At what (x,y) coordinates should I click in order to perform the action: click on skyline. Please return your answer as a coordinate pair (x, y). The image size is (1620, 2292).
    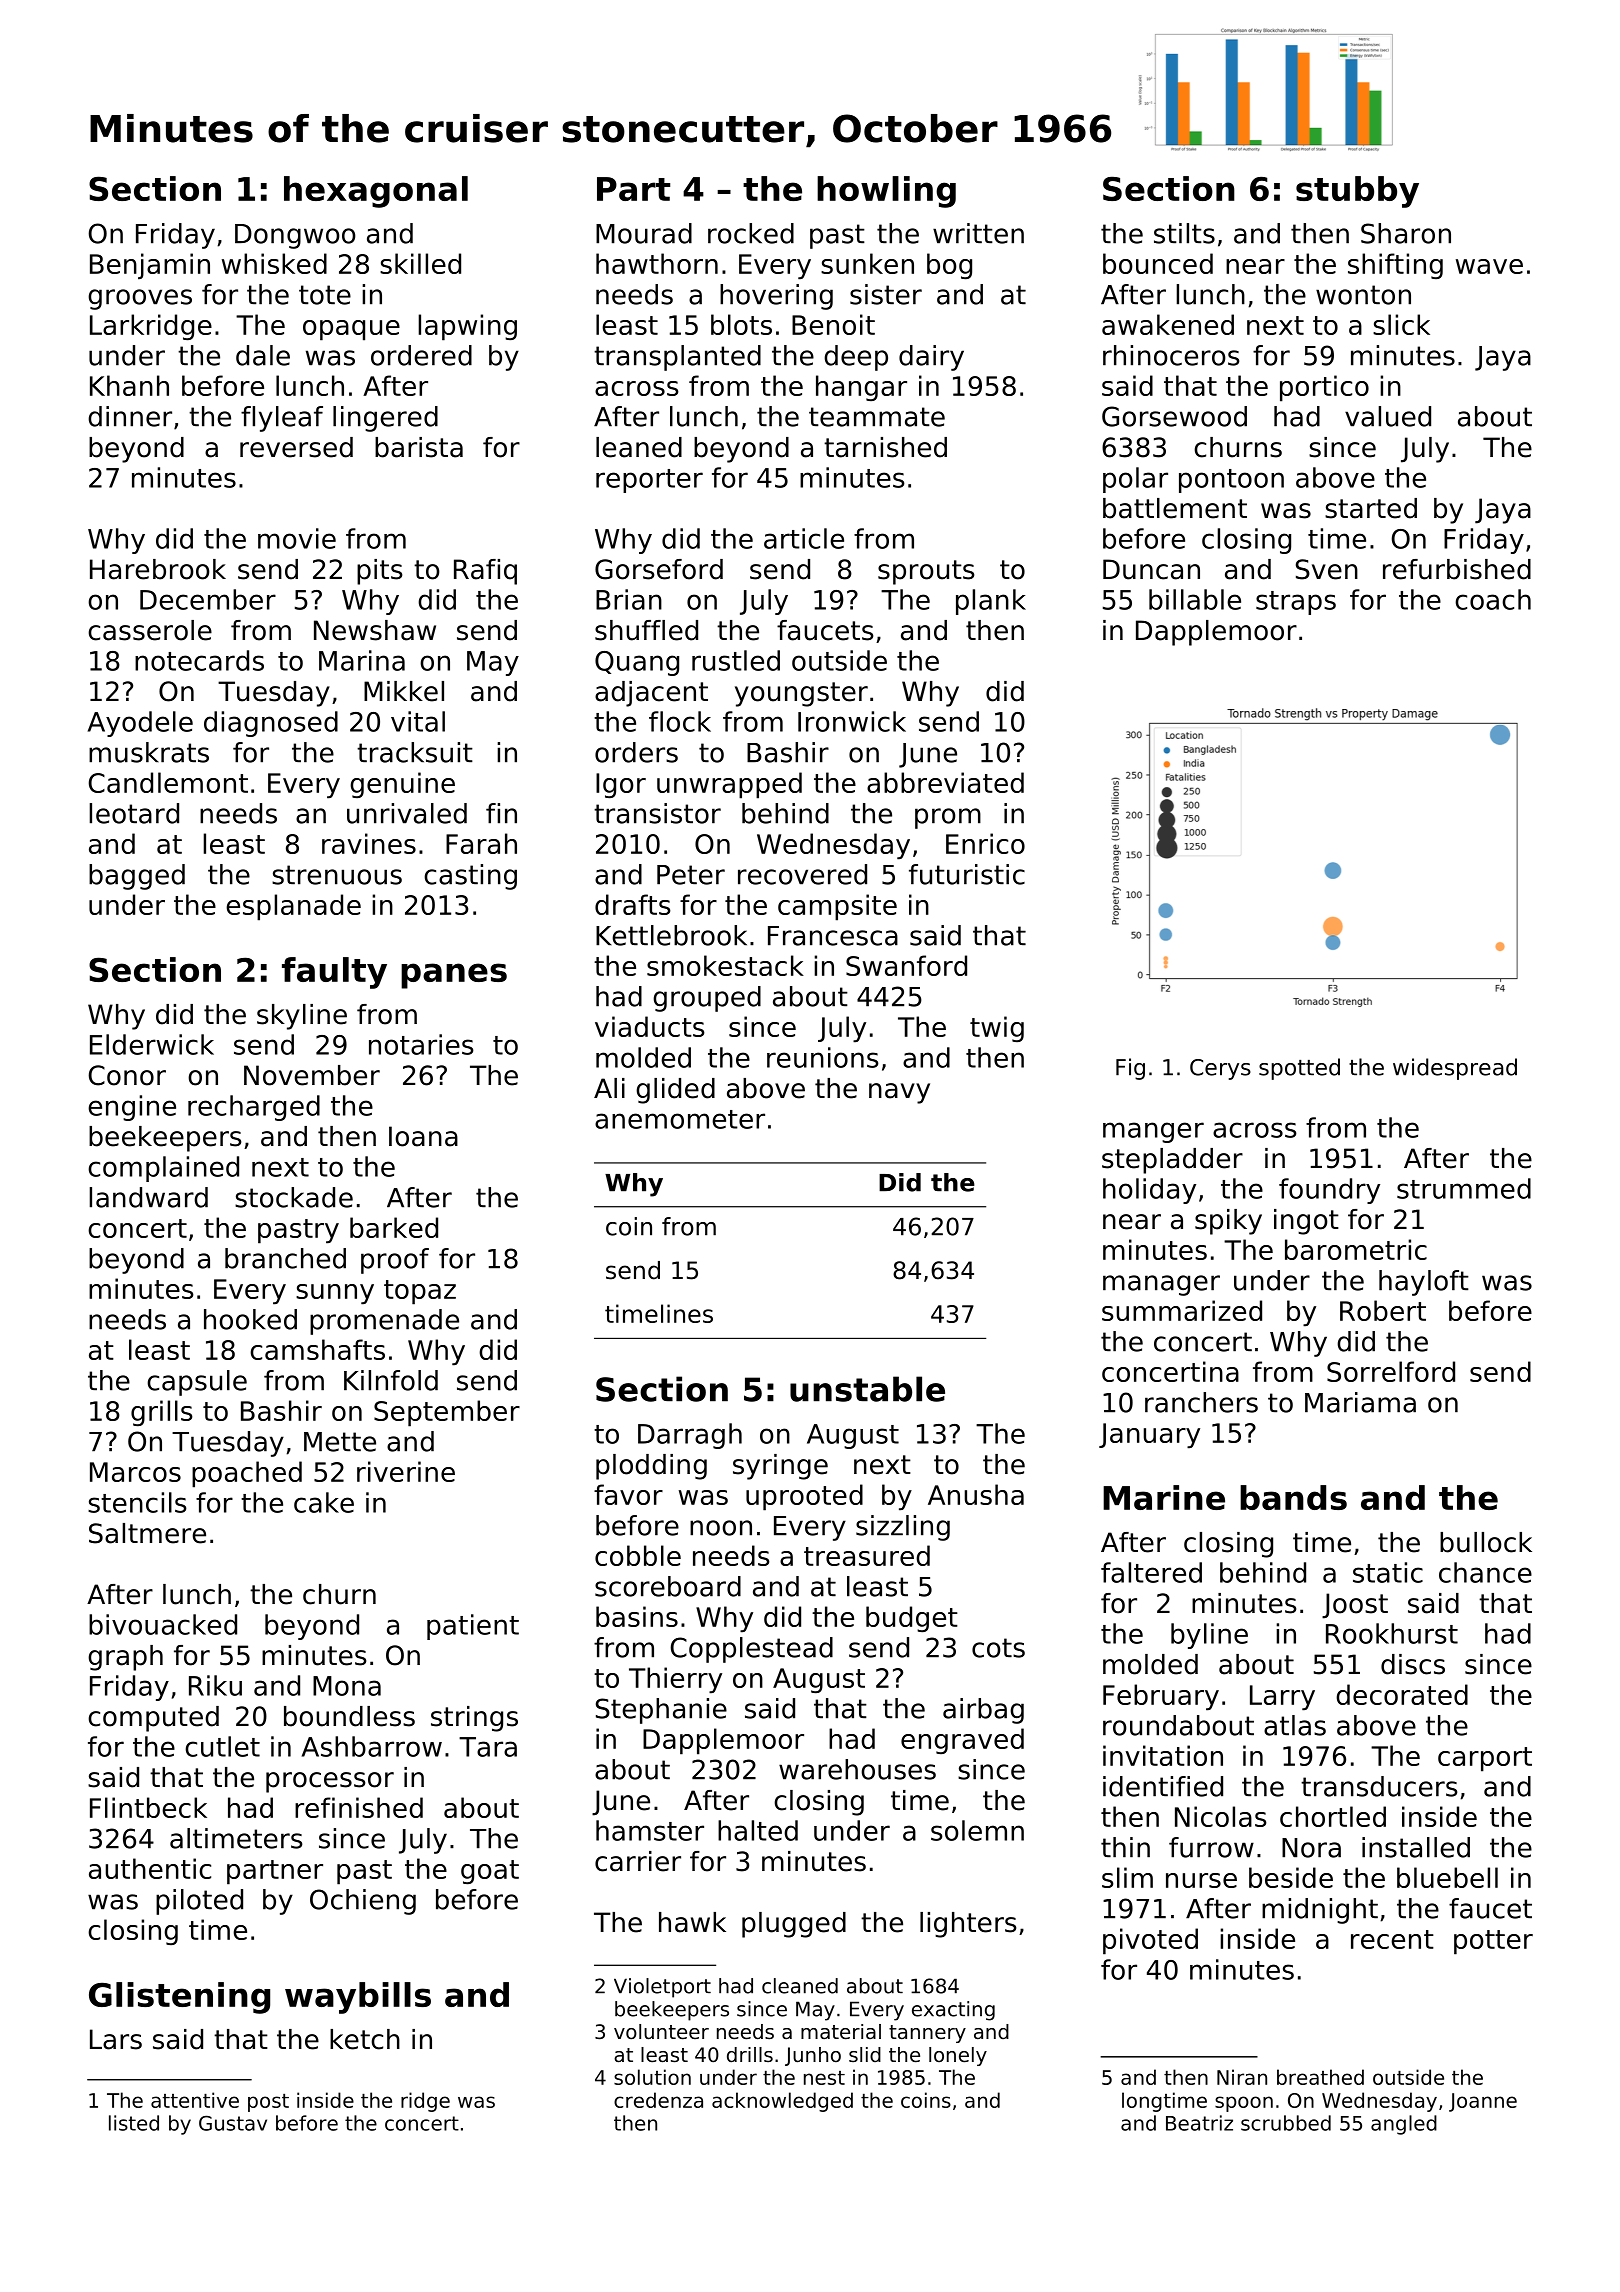
    Looking at the image, I should click on (302, 1017).
